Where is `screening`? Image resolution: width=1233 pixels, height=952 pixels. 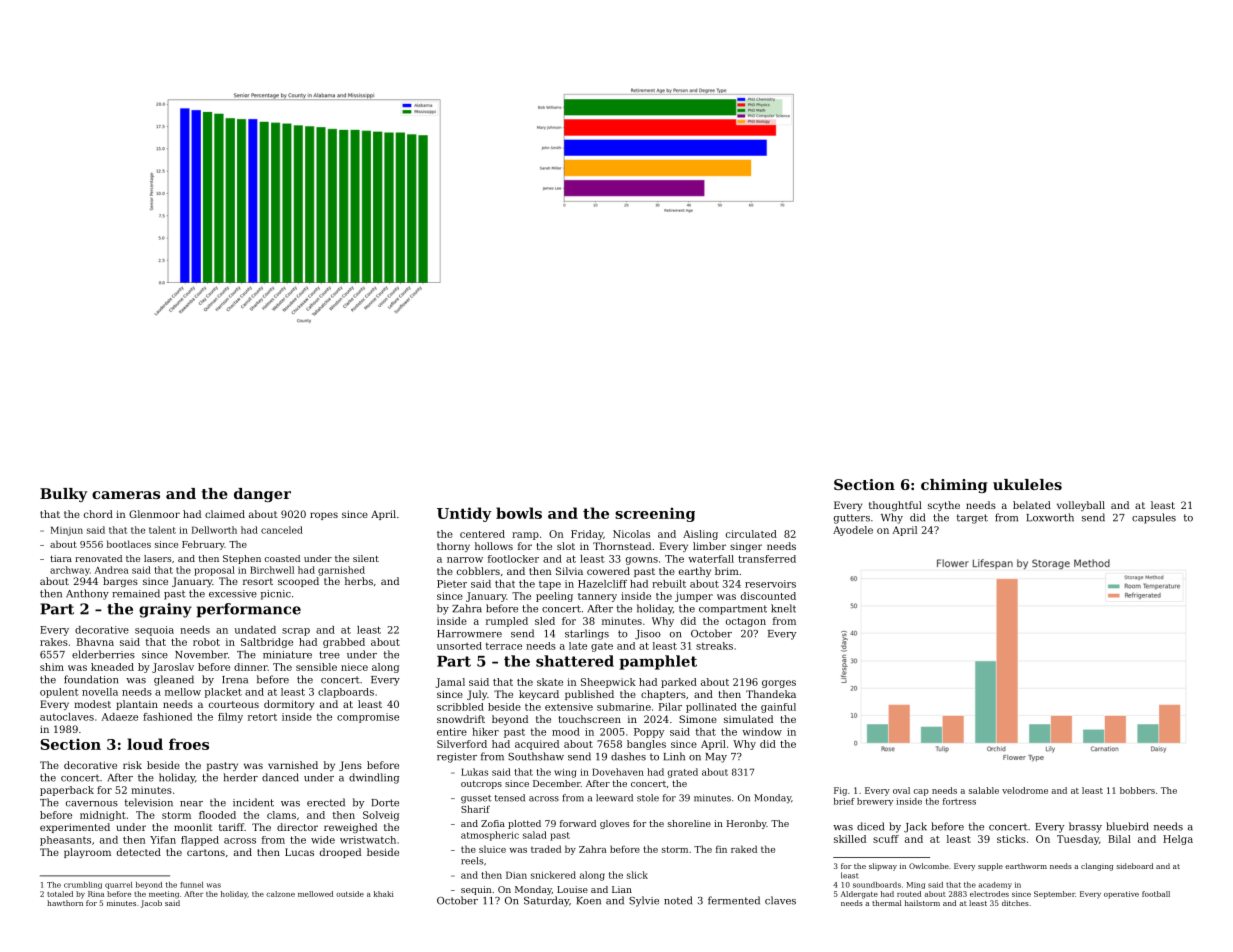 screening is located at coordinates (655, 514).
